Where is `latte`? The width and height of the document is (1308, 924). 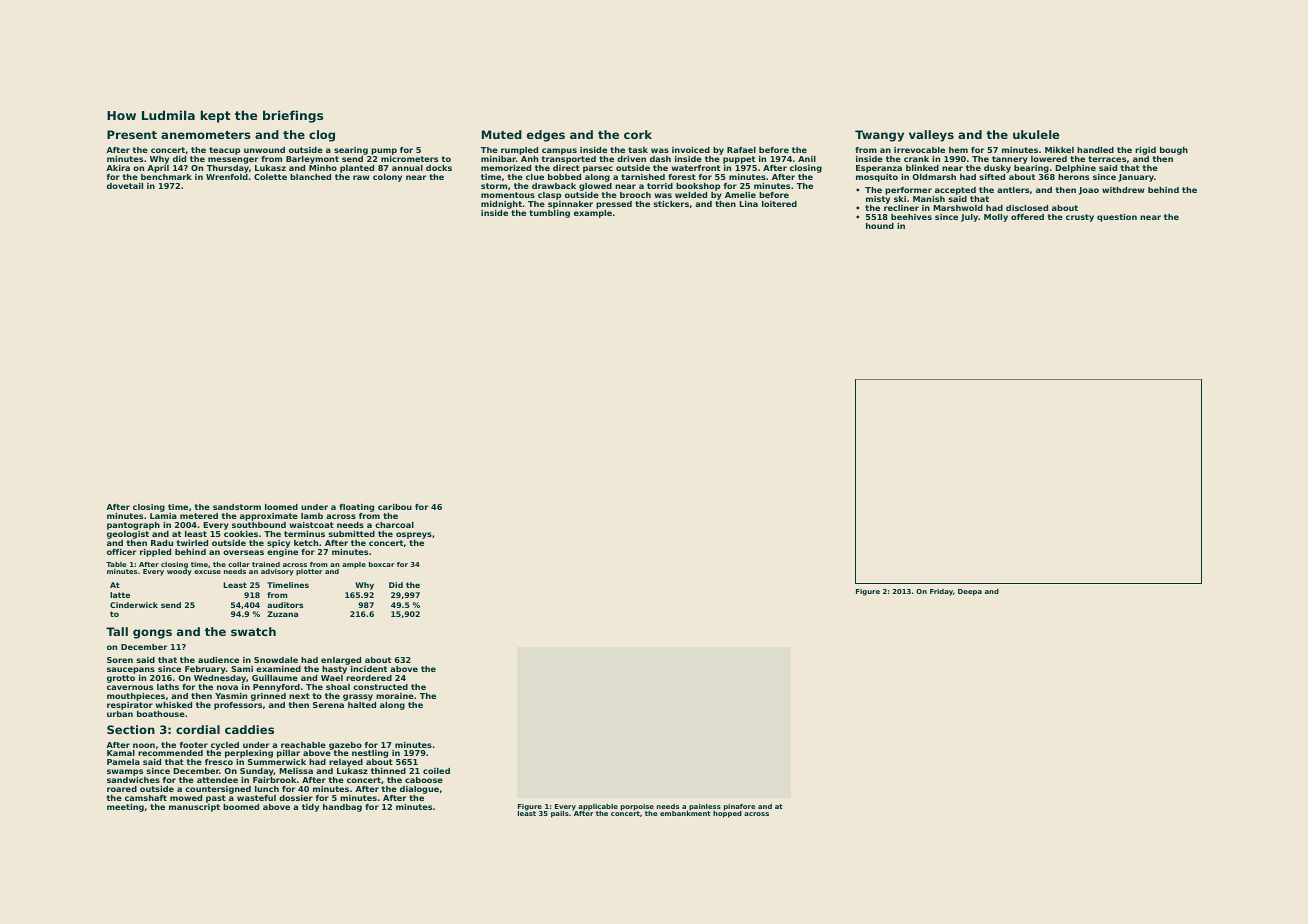 latte is located at coordinates (120, 595).
